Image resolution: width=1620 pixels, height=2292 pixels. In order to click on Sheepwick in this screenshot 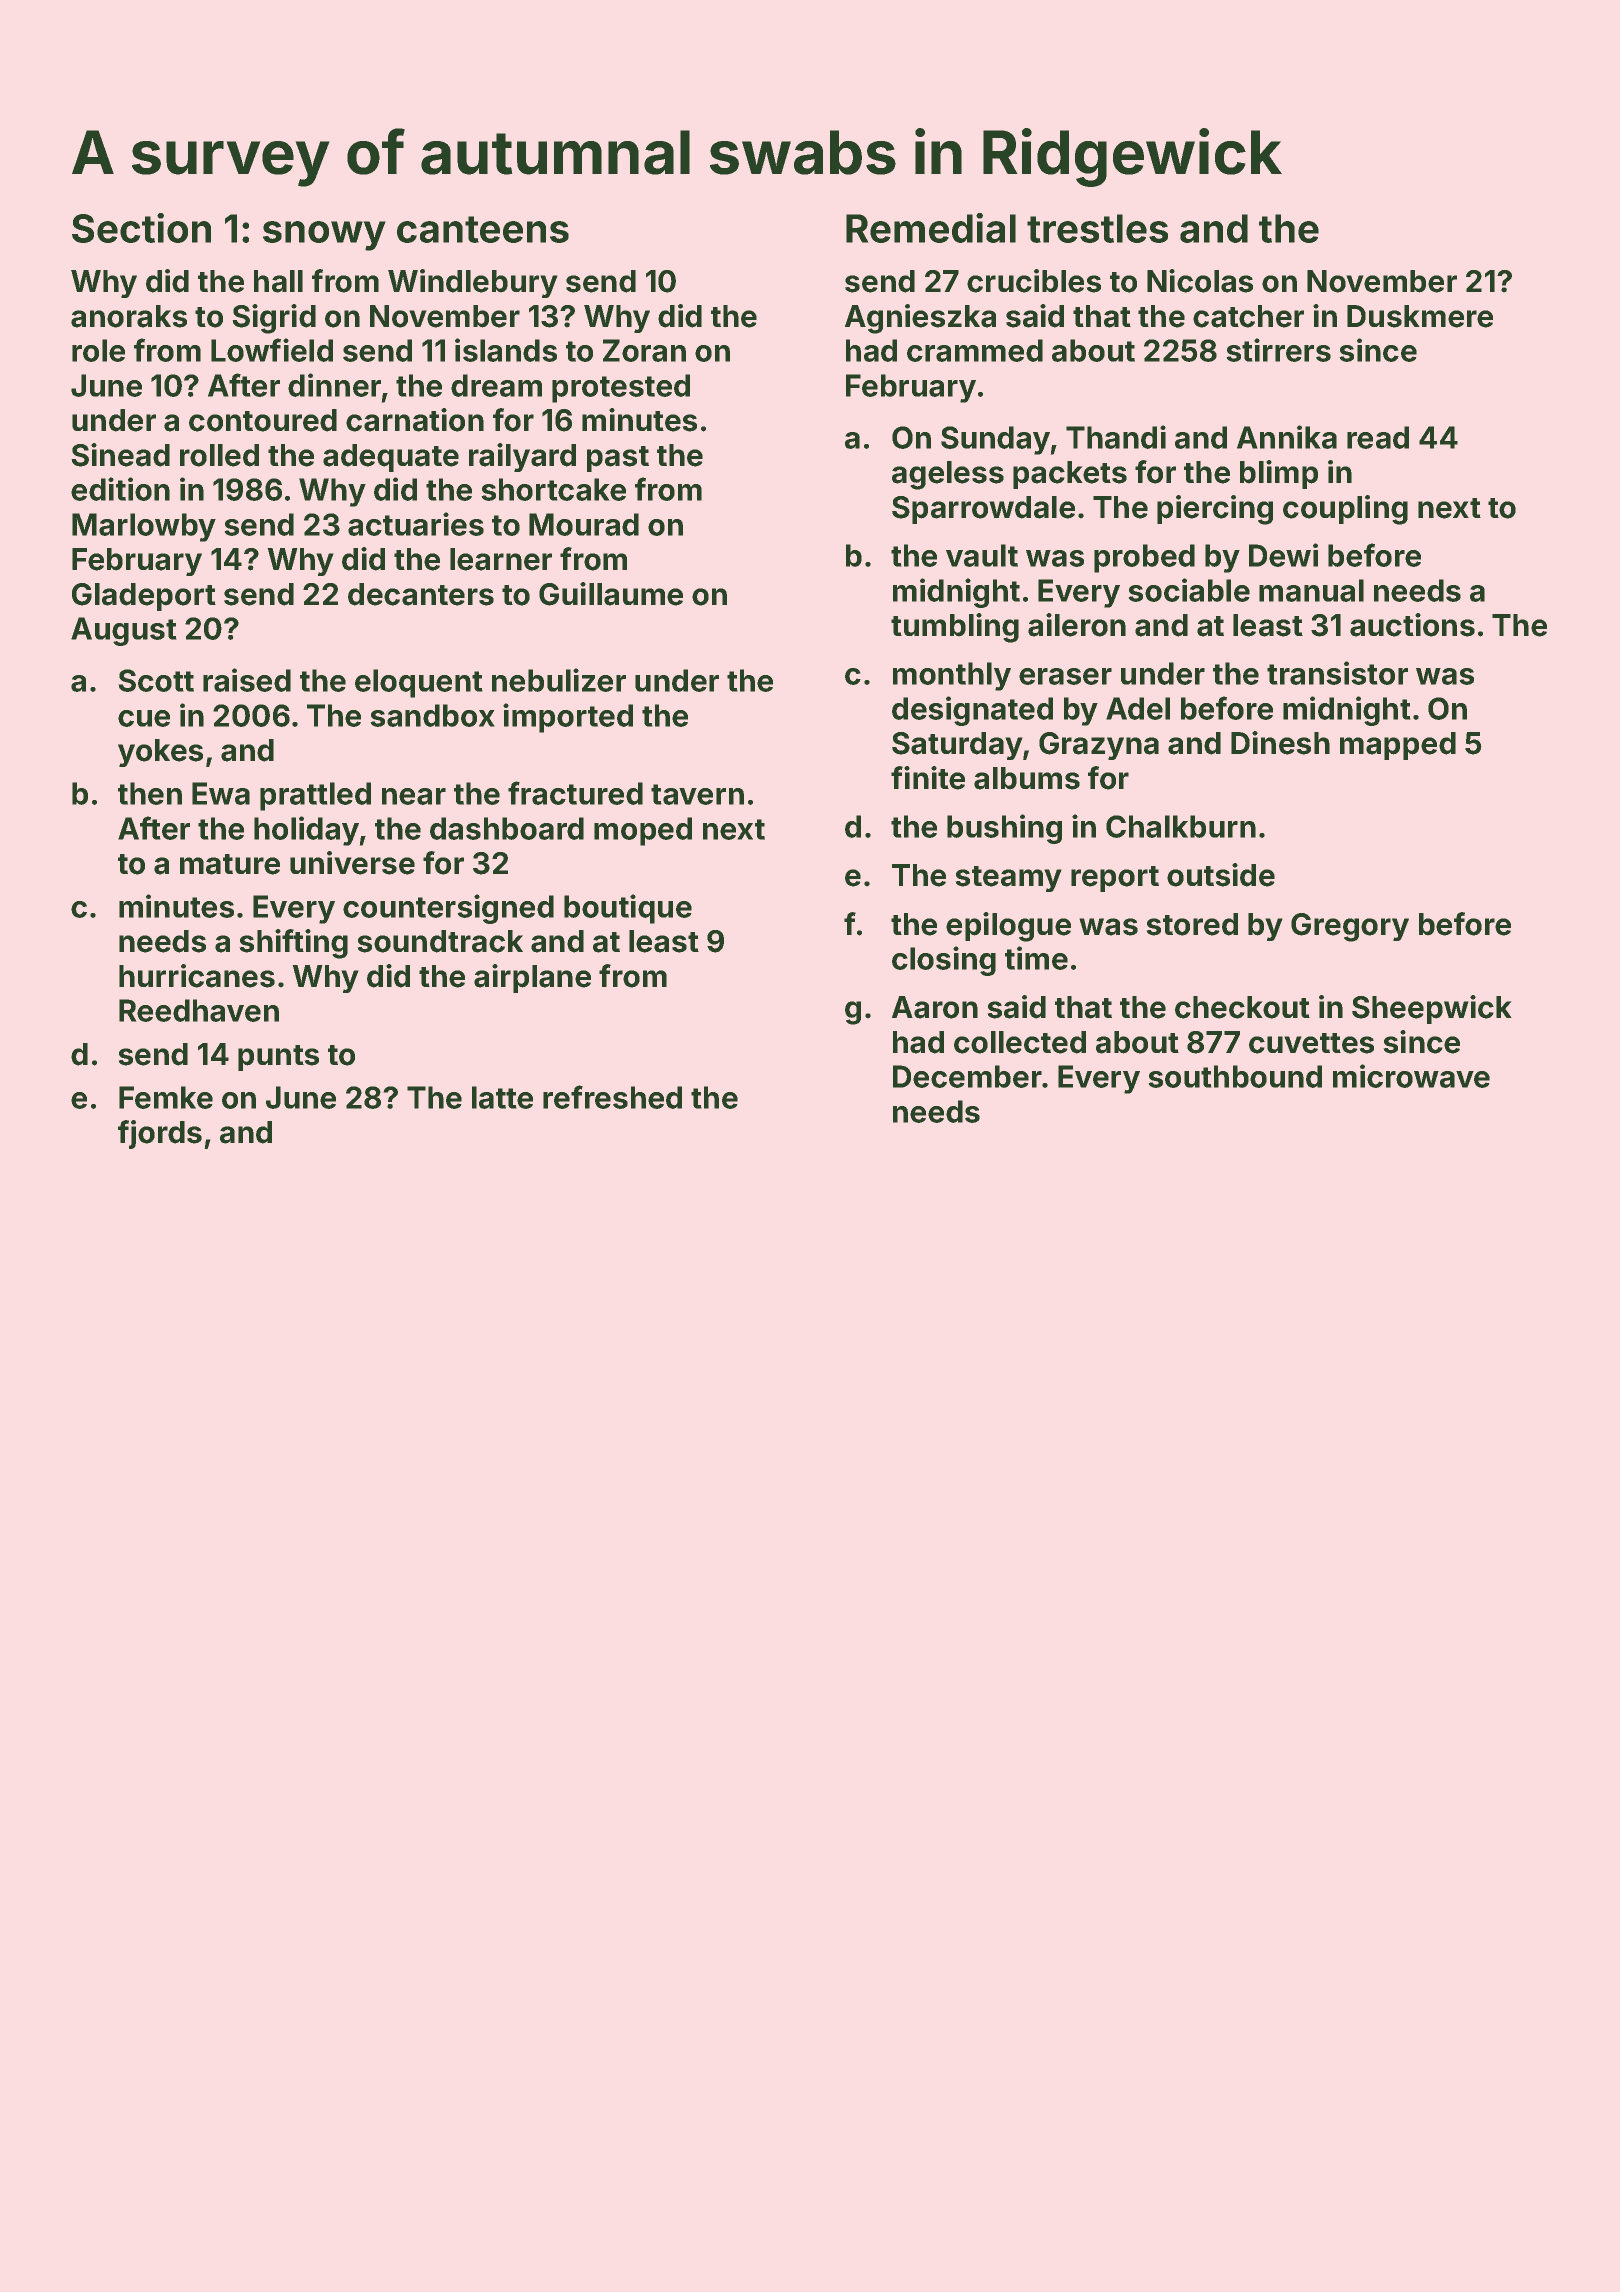, I will do `click(1432, 1009)`.
